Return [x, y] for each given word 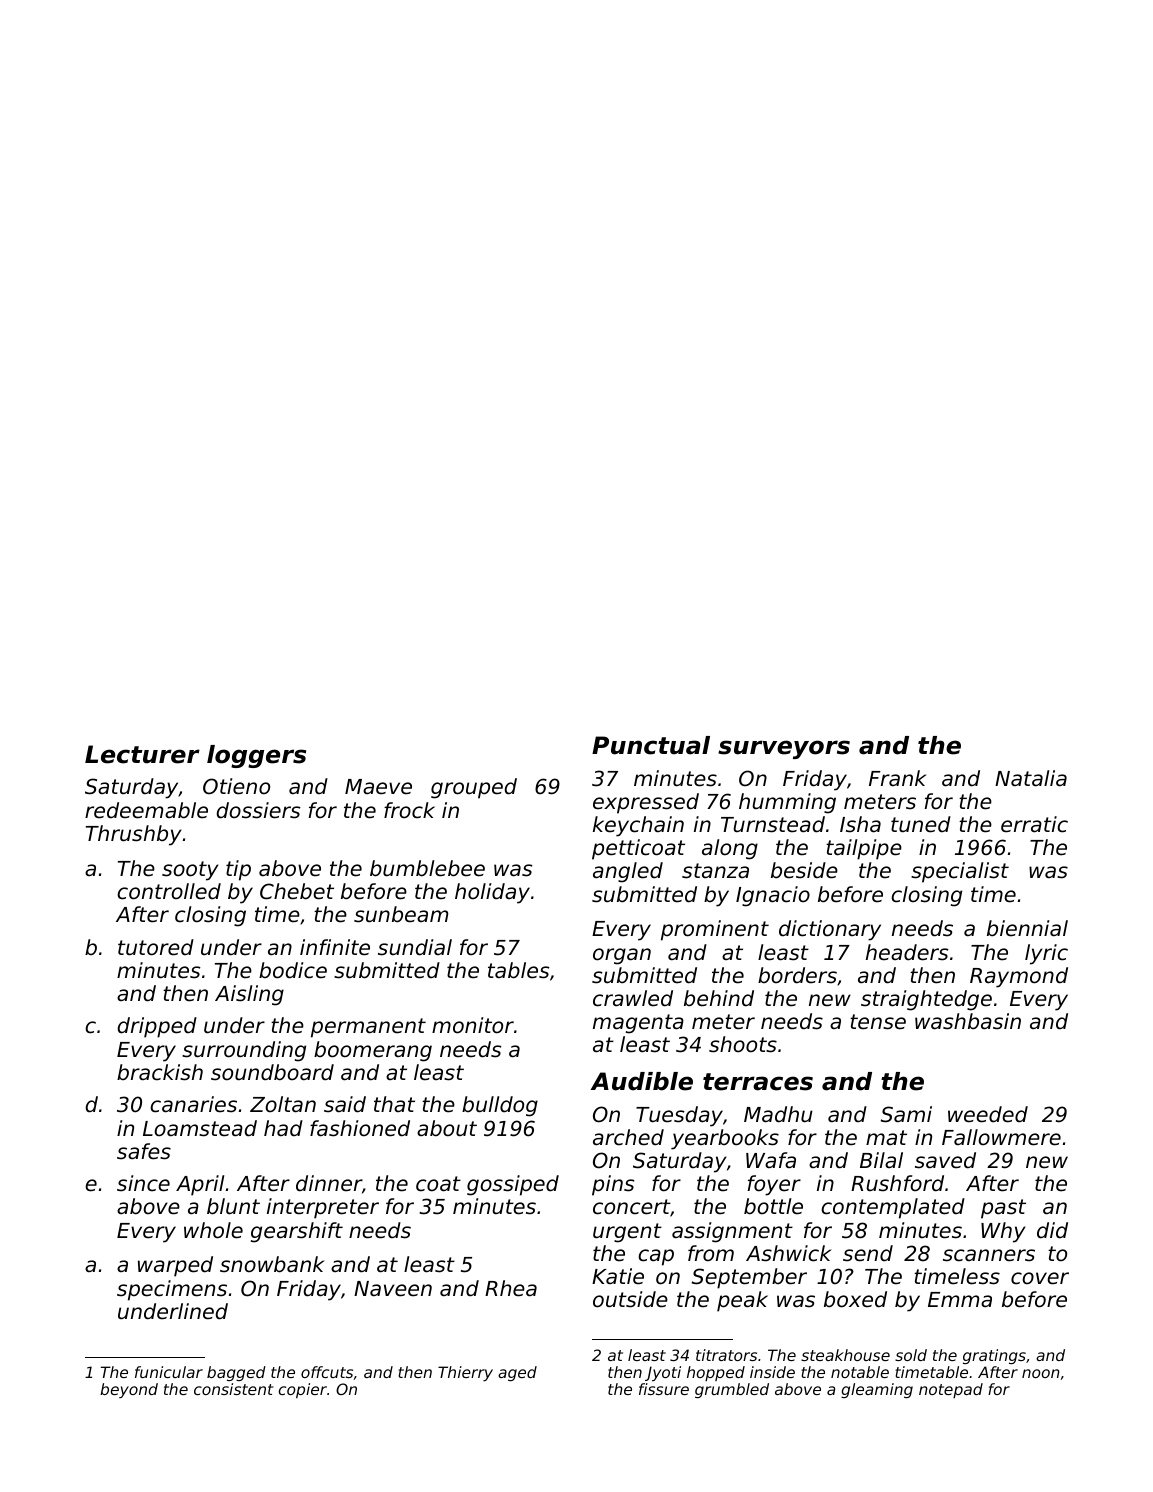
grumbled [732, 1390]
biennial [1027, 928]
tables [519, 970]
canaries [193, 1104]
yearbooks [725, 1139]
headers [907, 952]
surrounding [244, 1051]
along [730, 849]
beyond [129, 1390]
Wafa [771, 1160]
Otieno [236, 786]
